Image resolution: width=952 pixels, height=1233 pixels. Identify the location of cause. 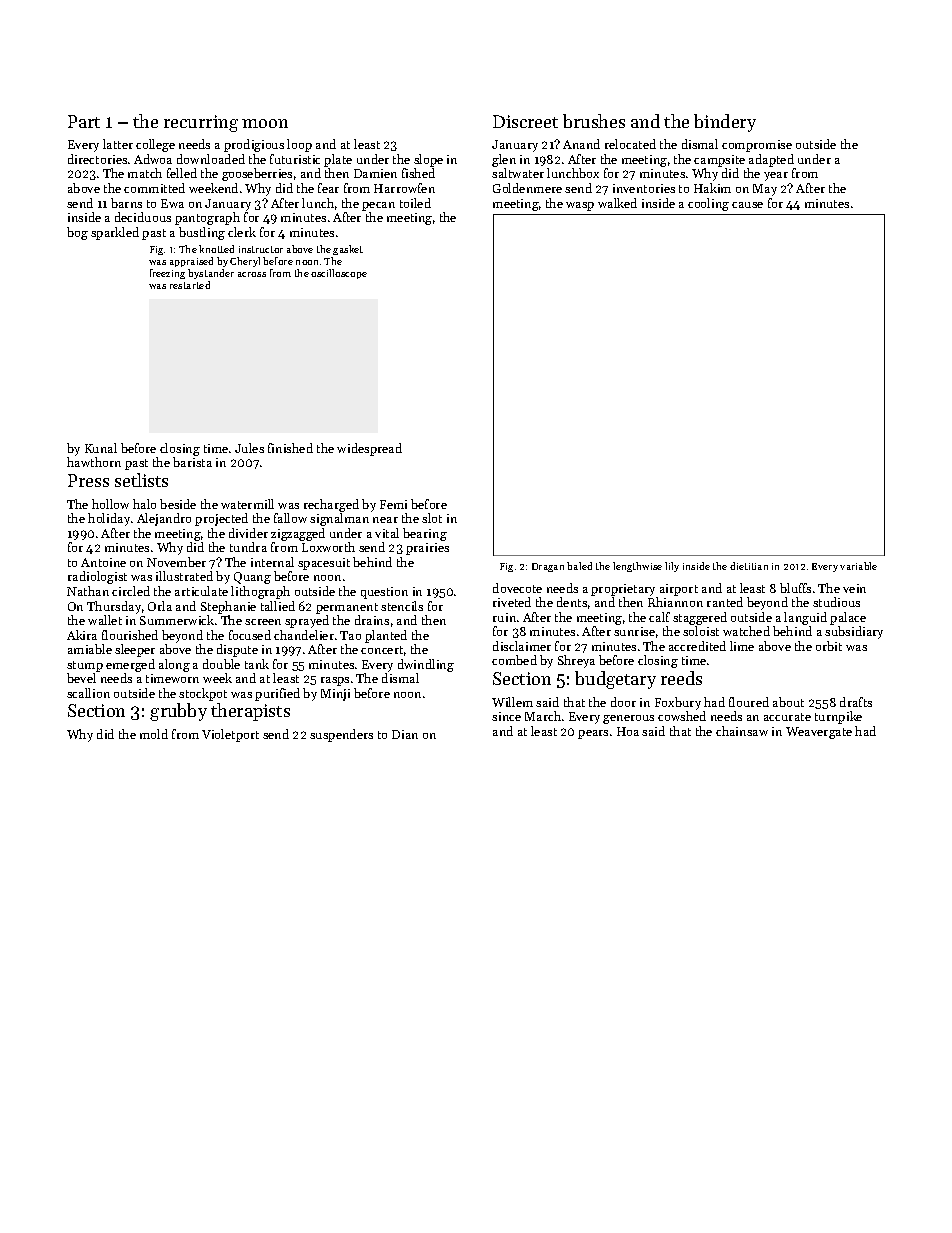
(747, 205).
